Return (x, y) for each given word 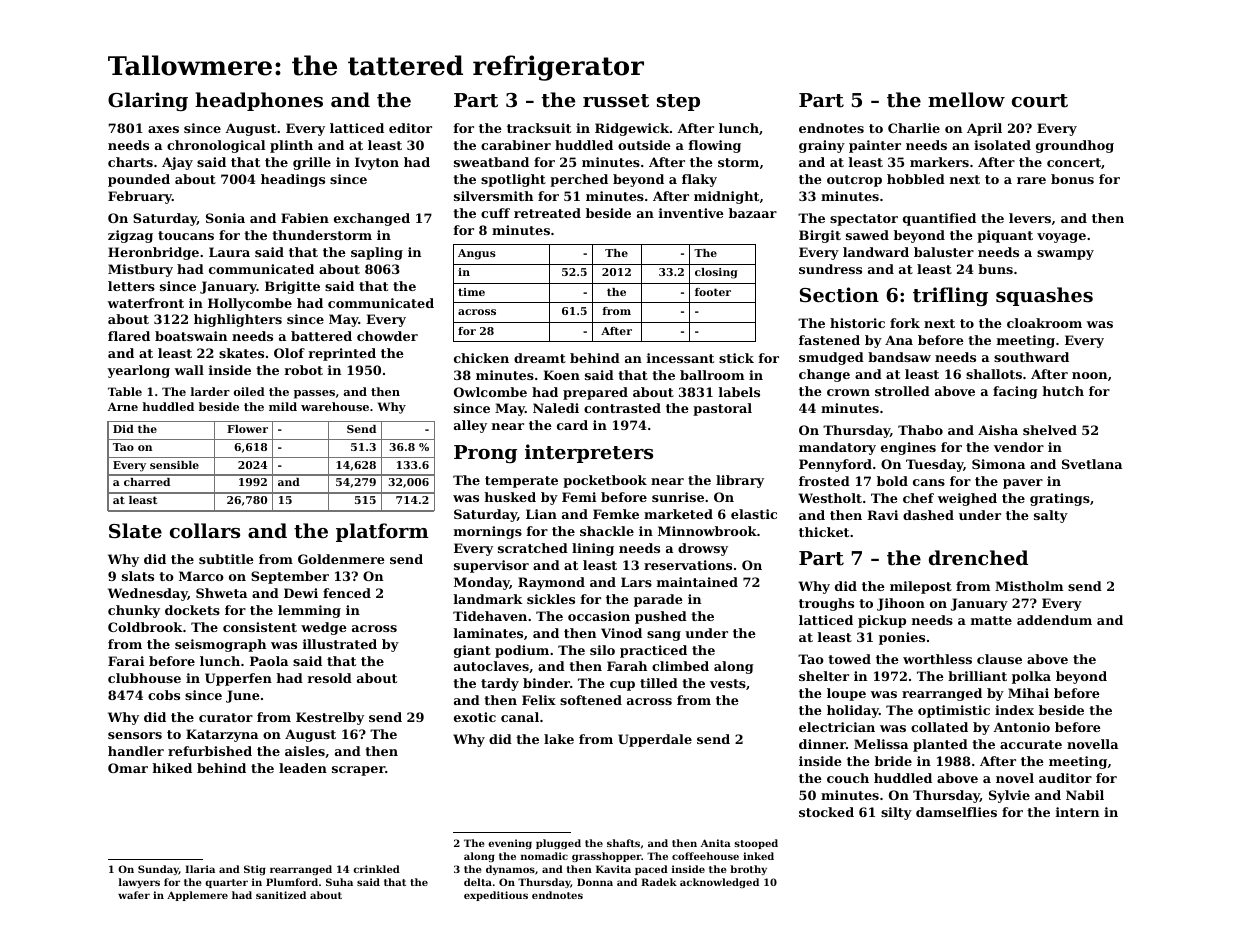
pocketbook (605, 481)
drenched (978, 557)
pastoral (722, 409)
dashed (928, 515)
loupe (846, 694)
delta (478, 882)
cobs (164, 695)
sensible (174, 465)
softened (591, 700)
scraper (358, 771)
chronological (216, 146)
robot (304, 370)
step (678, 102)
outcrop (854, 181)
